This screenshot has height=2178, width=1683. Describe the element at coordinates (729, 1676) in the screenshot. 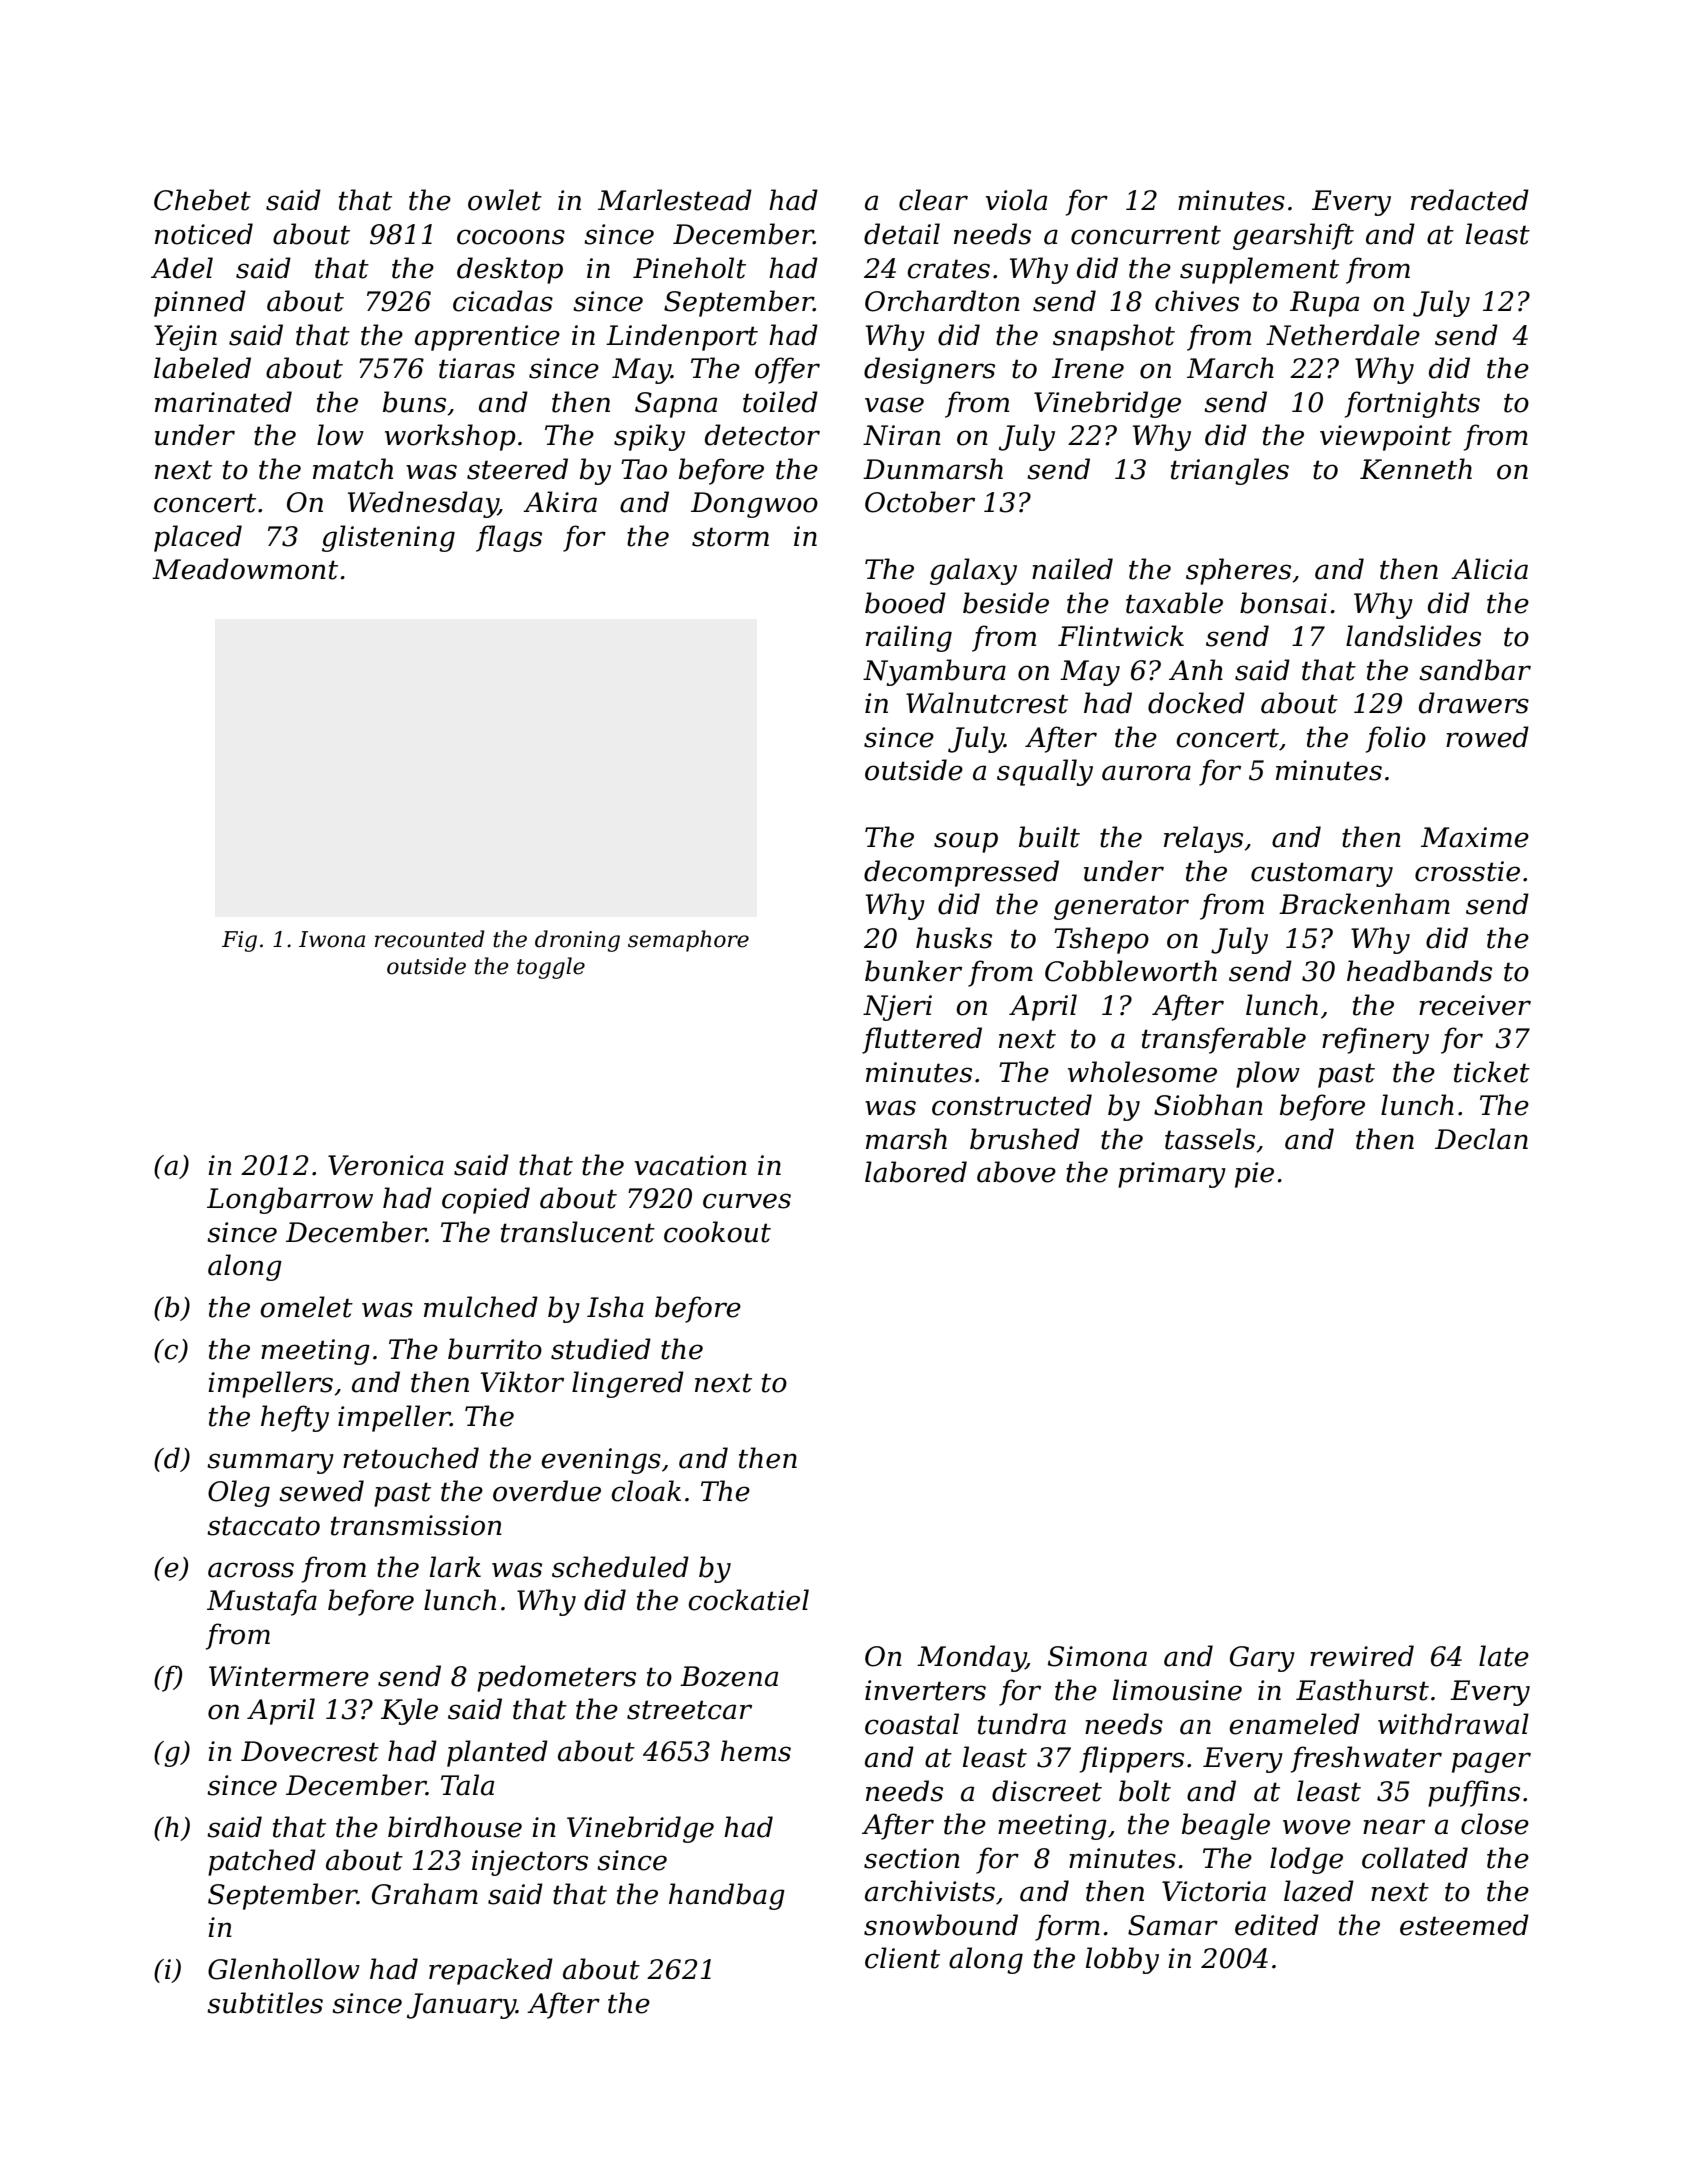

I see `Bozena` at that location.
